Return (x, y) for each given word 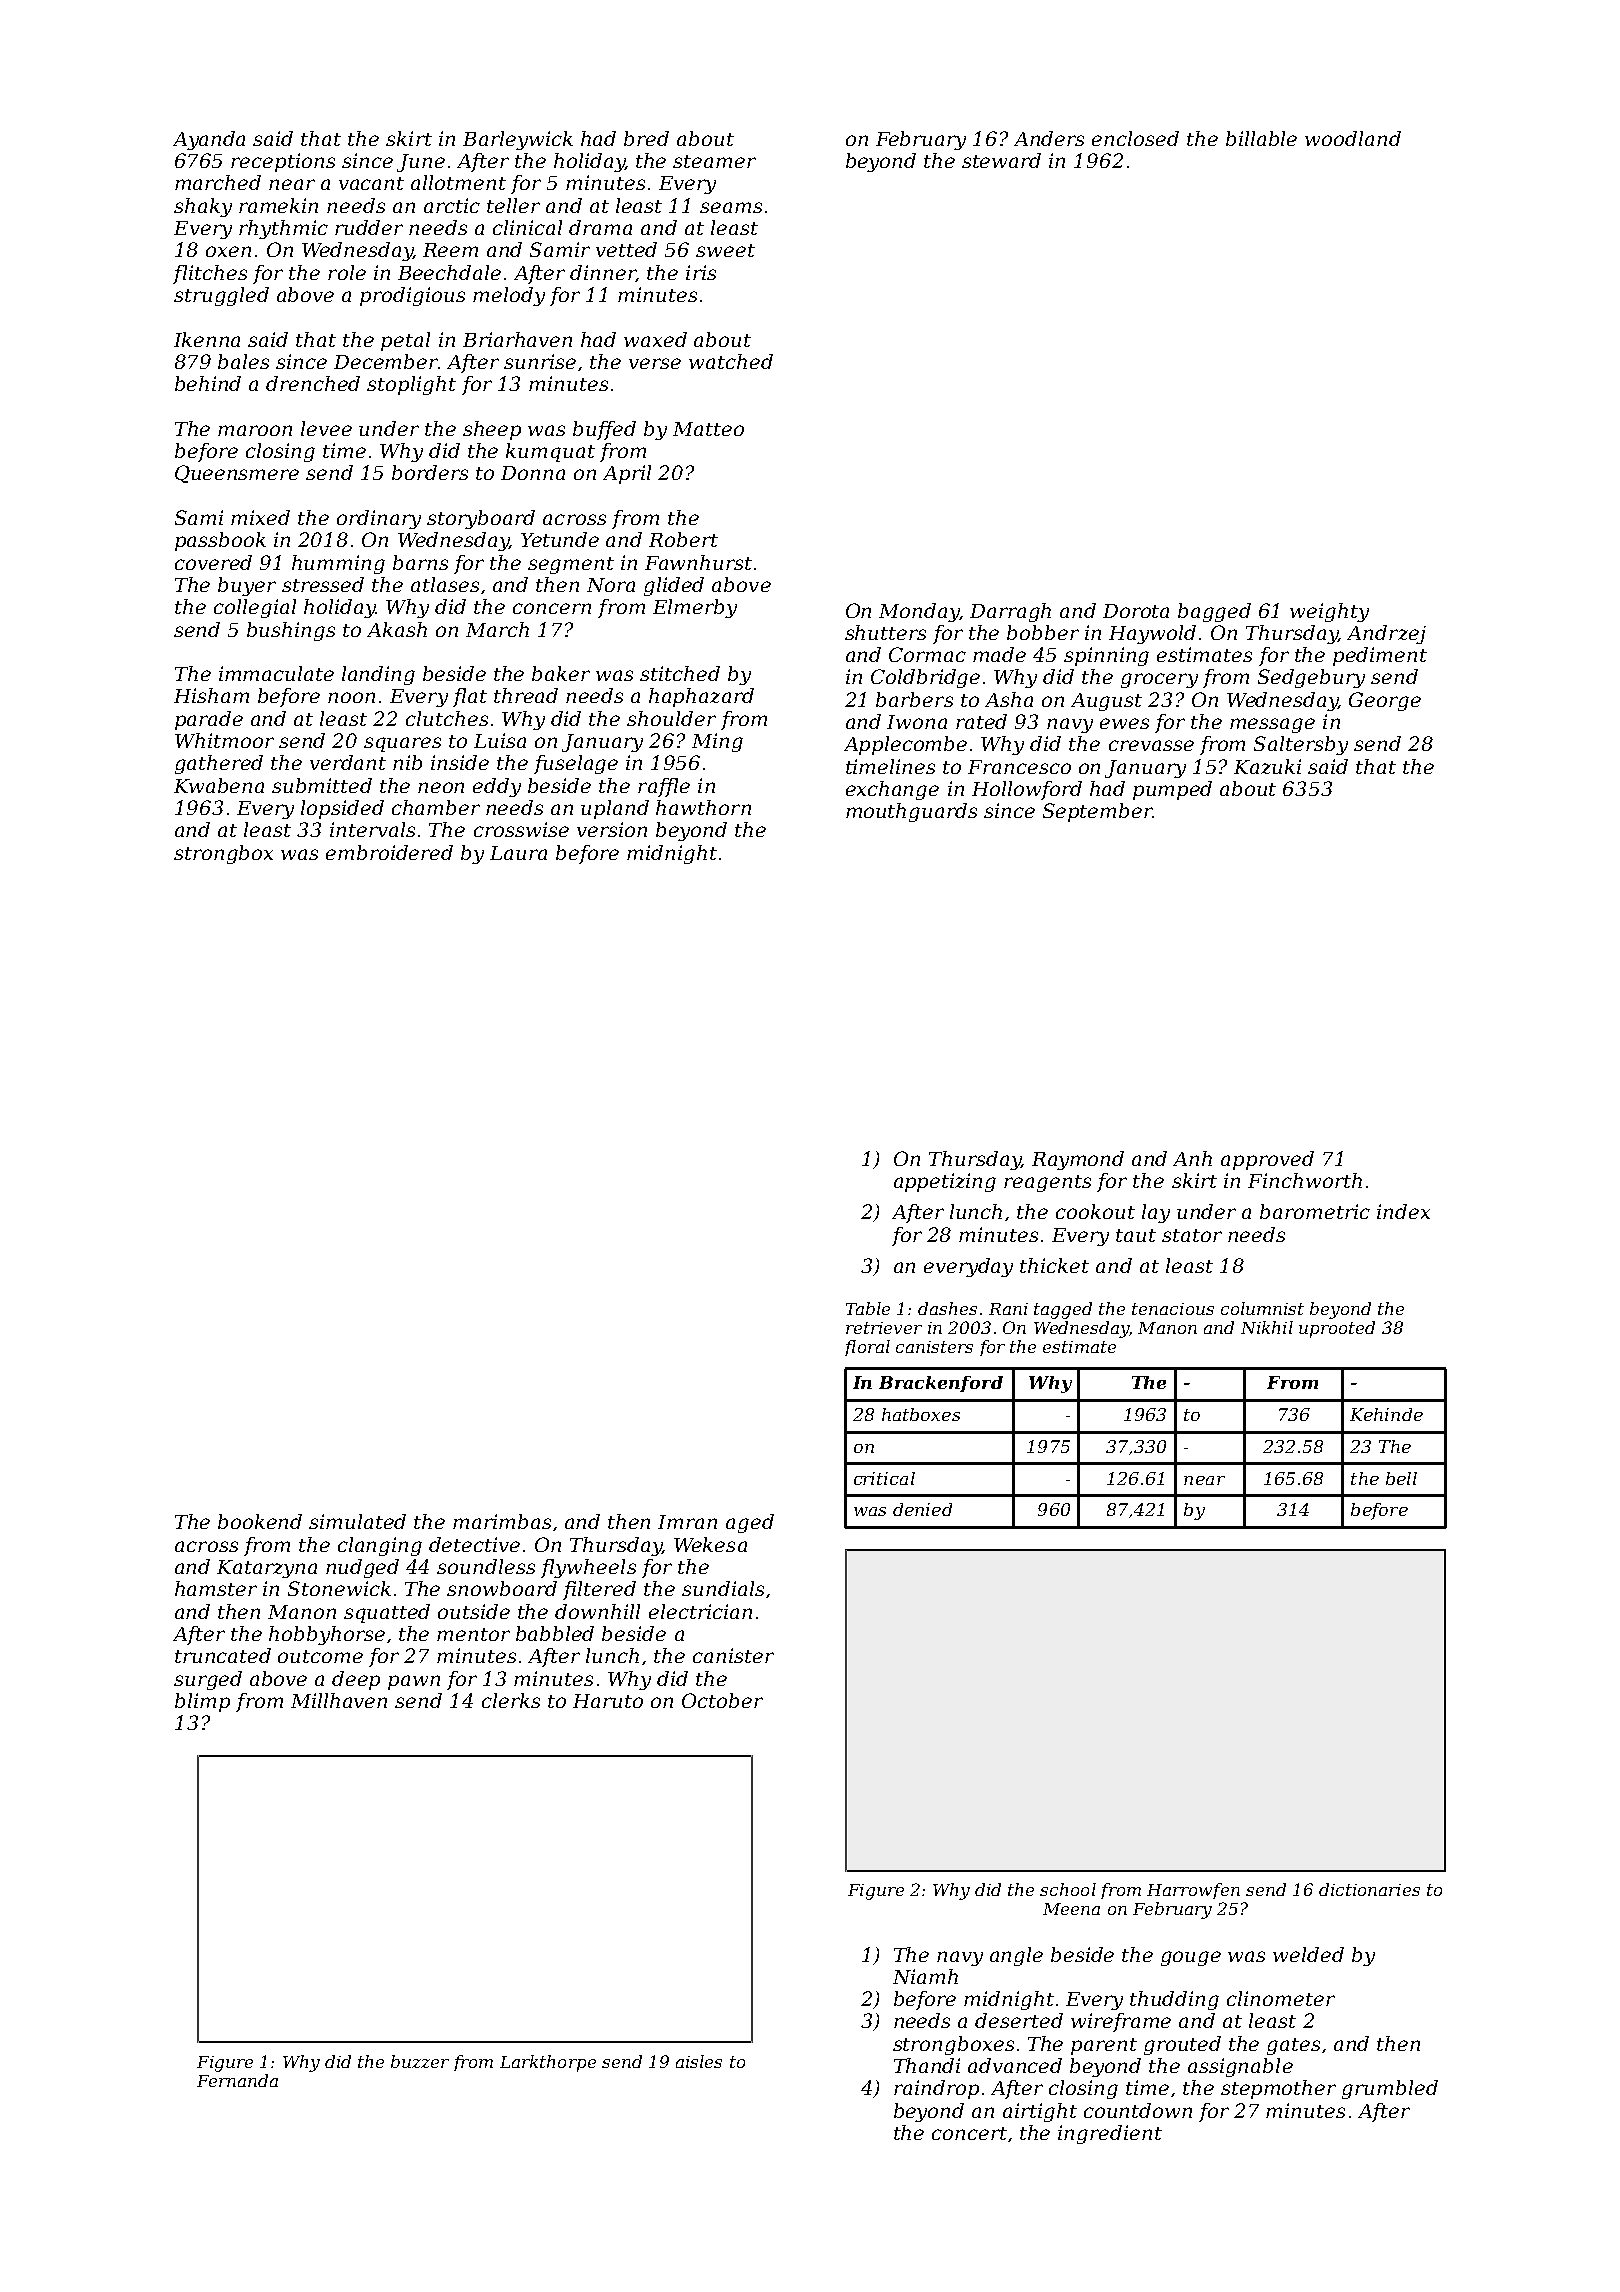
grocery (1159, 680)
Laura (518, 853)
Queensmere (237, 474)
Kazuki (1267, 766)
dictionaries (1369, 1889)
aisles (699, 2061)
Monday (919, 612)
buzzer (420, 2061)
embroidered (389, 852)
